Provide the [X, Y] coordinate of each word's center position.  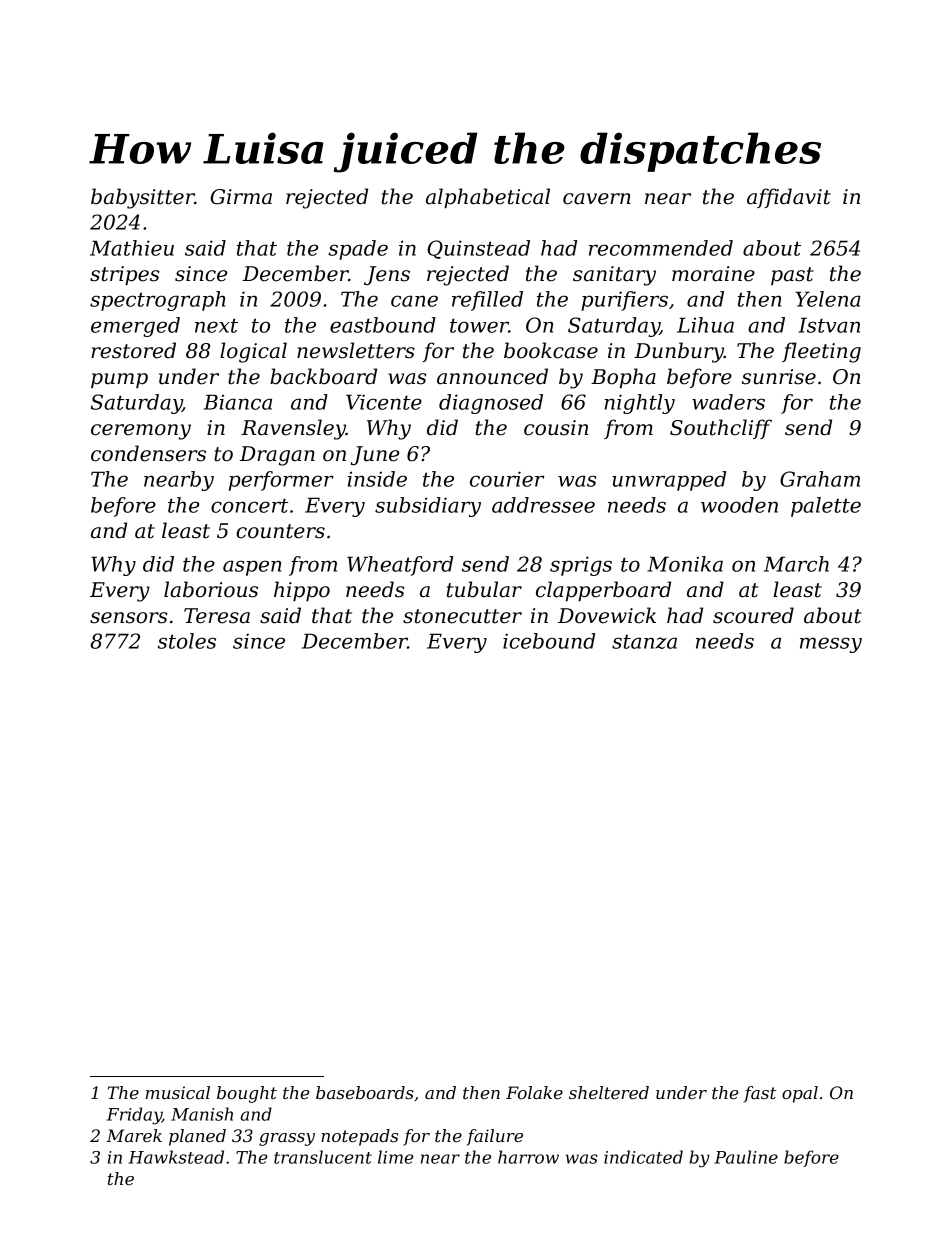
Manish [202, 1114]
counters [280, 531]
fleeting [821, 352]
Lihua [705, 325]
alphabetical [488, 198]
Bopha [623, 378]
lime [396, 1157]
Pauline [746, 1157]
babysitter [143, 198]
